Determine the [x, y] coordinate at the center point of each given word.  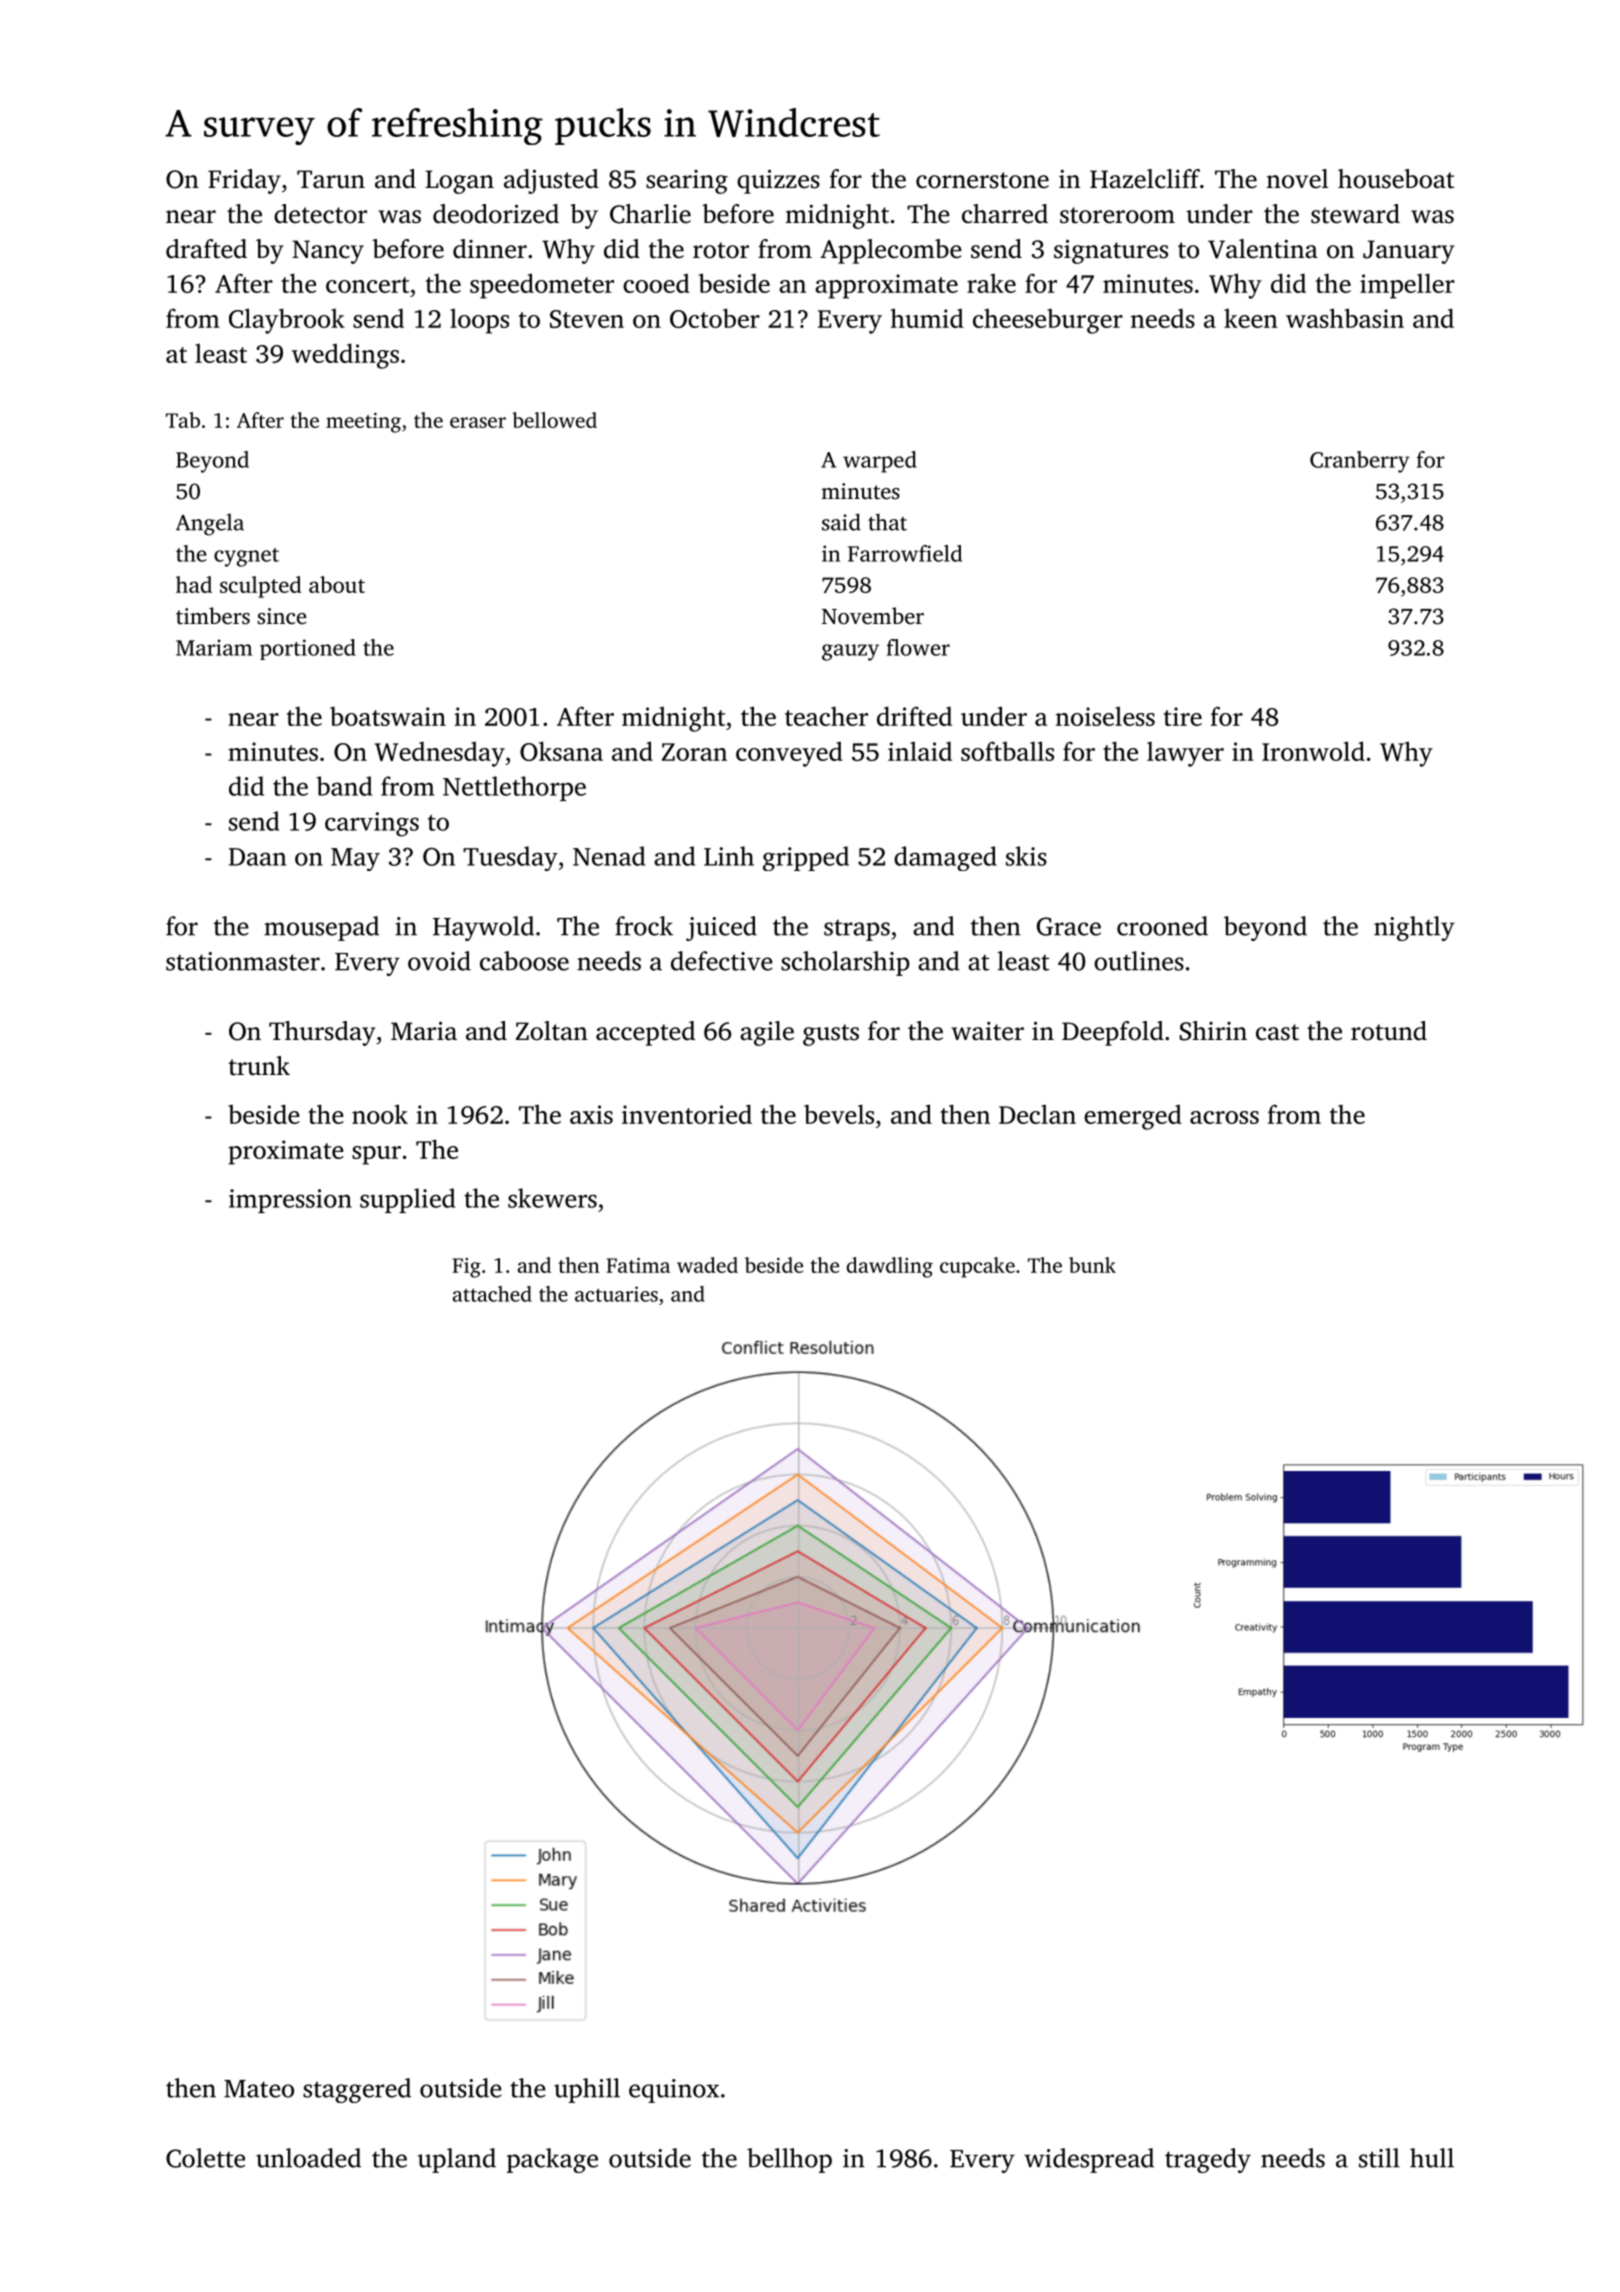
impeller [1407, 286]
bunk [1092, 1265]
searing [687, 182]
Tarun [331, 179]
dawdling [890, 1267]
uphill [587, 2090]
